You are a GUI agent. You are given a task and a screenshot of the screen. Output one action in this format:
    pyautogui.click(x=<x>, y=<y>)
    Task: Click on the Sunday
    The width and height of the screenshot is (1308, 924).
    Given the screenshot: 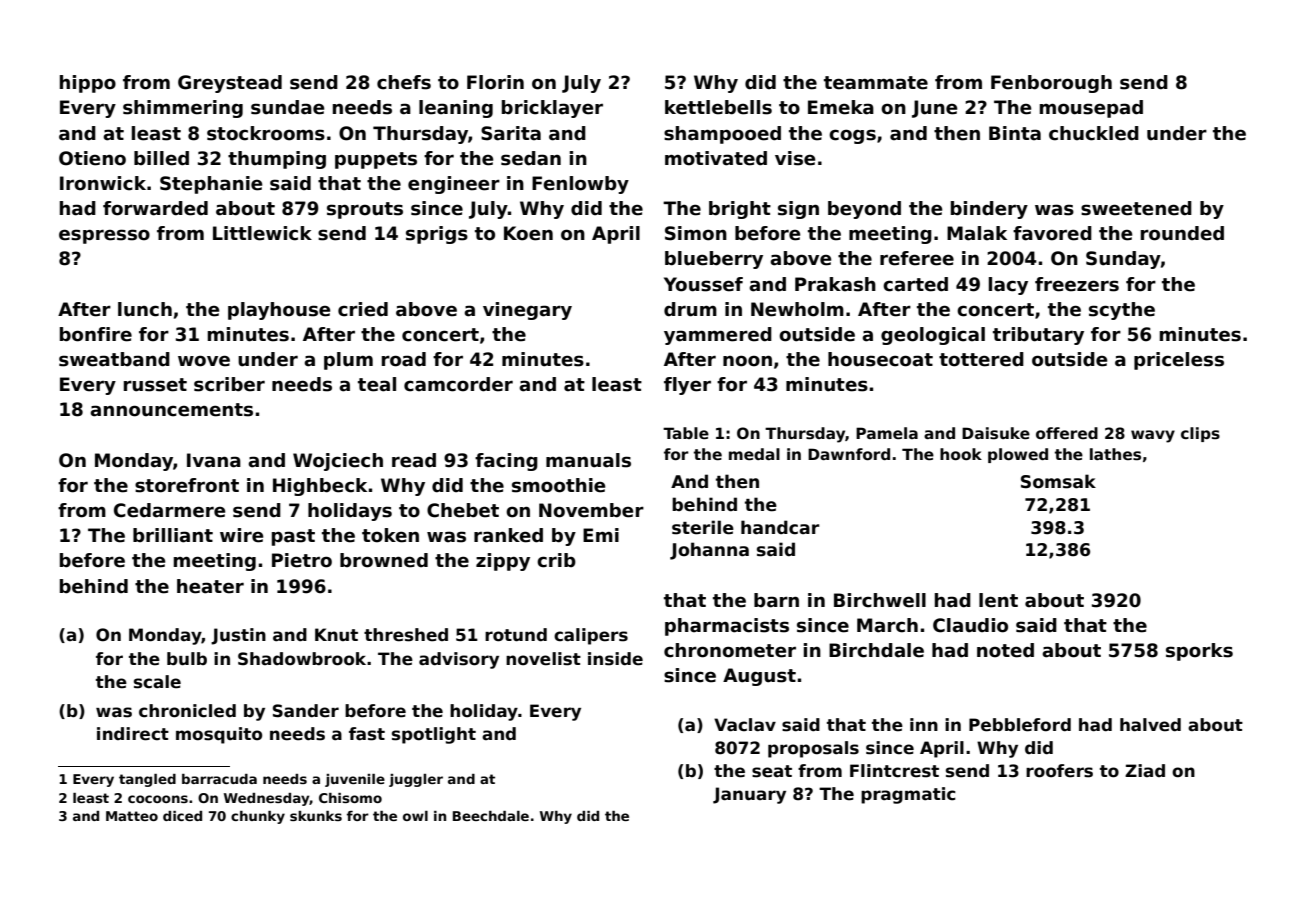 What is the action you would take?
    pyautogui.click(x=1123, y=260)
